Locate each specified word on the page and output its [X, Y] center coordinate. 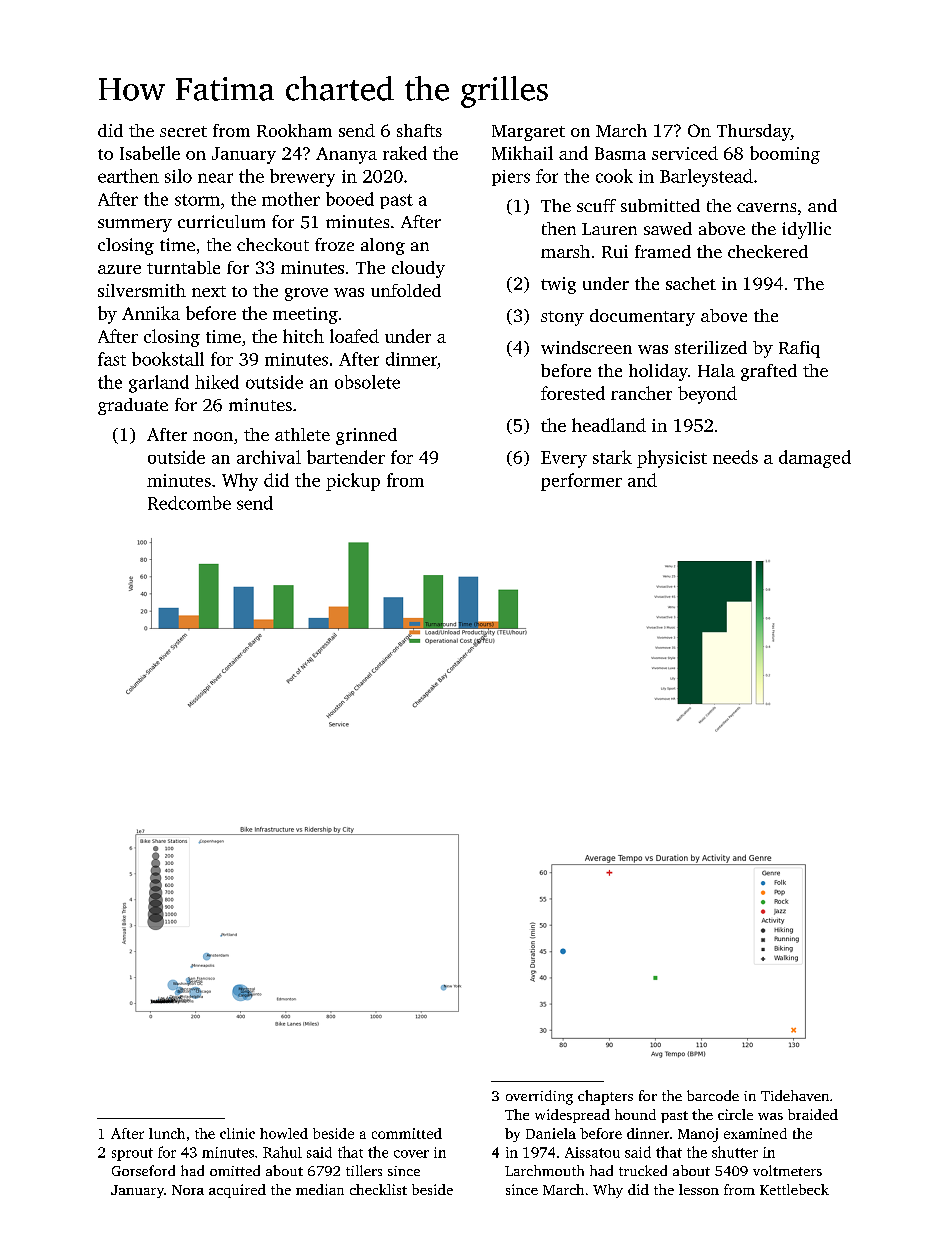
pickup [353, 482]
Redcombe [189, 503]
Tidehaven [795, 1095]
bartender [346, 457]
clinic [237, 1133]
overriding [539, 1097]
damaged [815, 459]
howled [284, 1133]
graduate [133, 406]
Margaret [528, 133]
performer [581, 482]
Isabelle [150, 153]
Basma [620, 153]
